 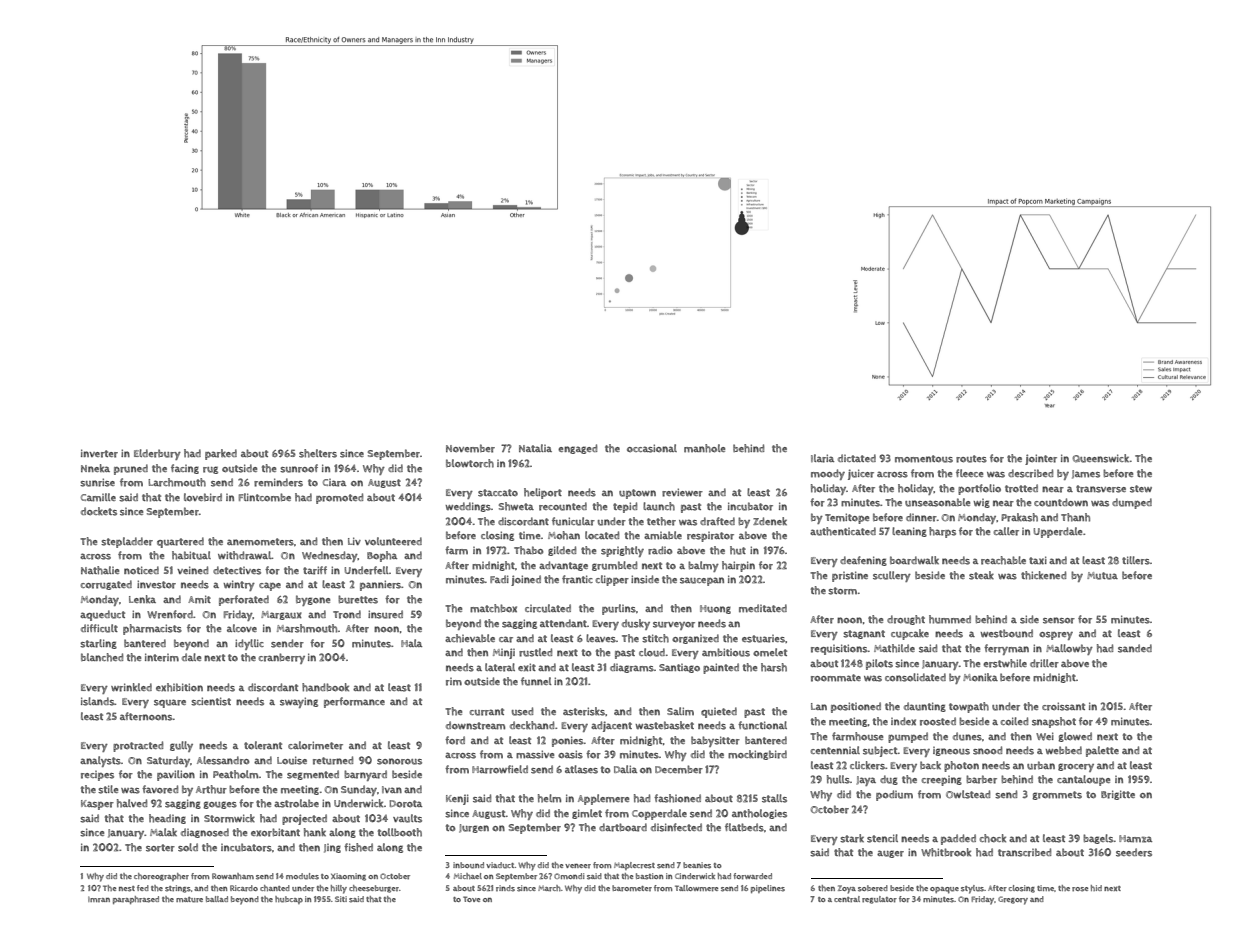 I want to click on promoted, so click(x=339, y=498).
